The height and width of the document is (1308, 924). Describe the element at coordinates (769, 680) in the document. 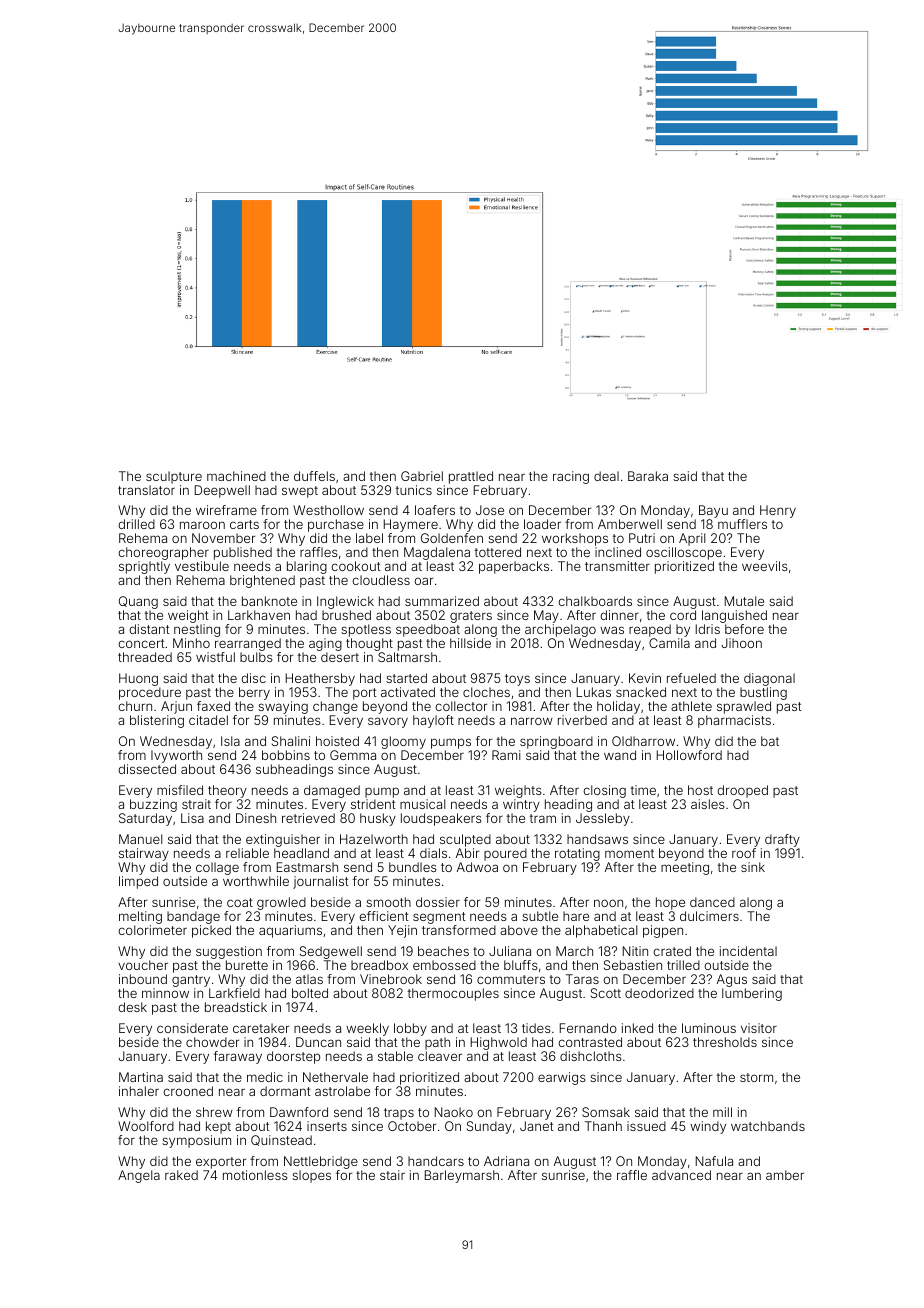

I see `diagonal` at that location.
